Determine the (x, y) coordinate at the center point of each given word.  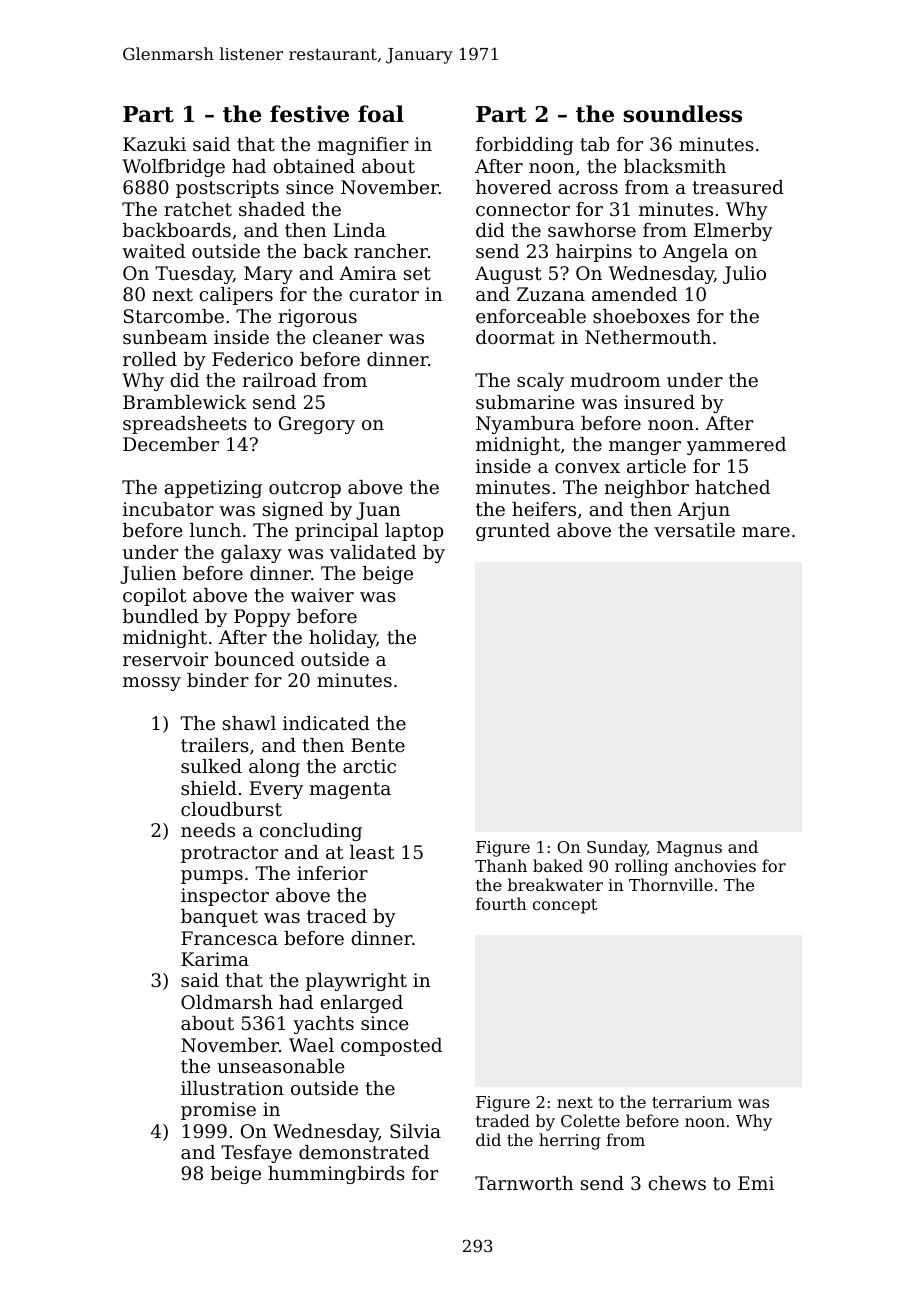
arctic (369, 766)
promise (218, 1111)
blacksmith (675, 166)
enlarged (361, 1004)
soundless (682, 114)
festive (309, 114)
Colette (590, 1120)
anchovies (715, 865)
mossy (152, 684)
